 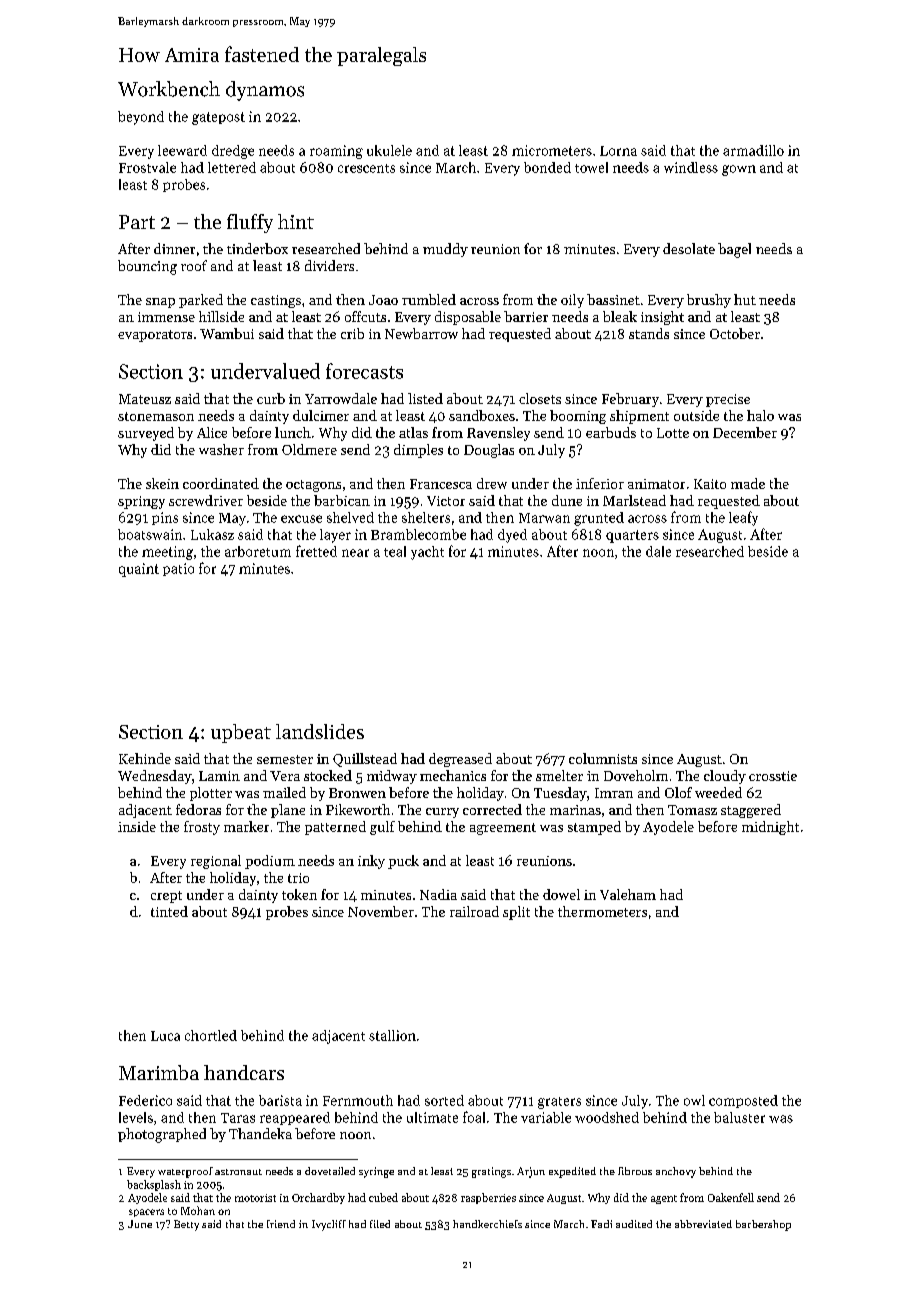 I want to click on quaint, so click(x=139, y=570).
